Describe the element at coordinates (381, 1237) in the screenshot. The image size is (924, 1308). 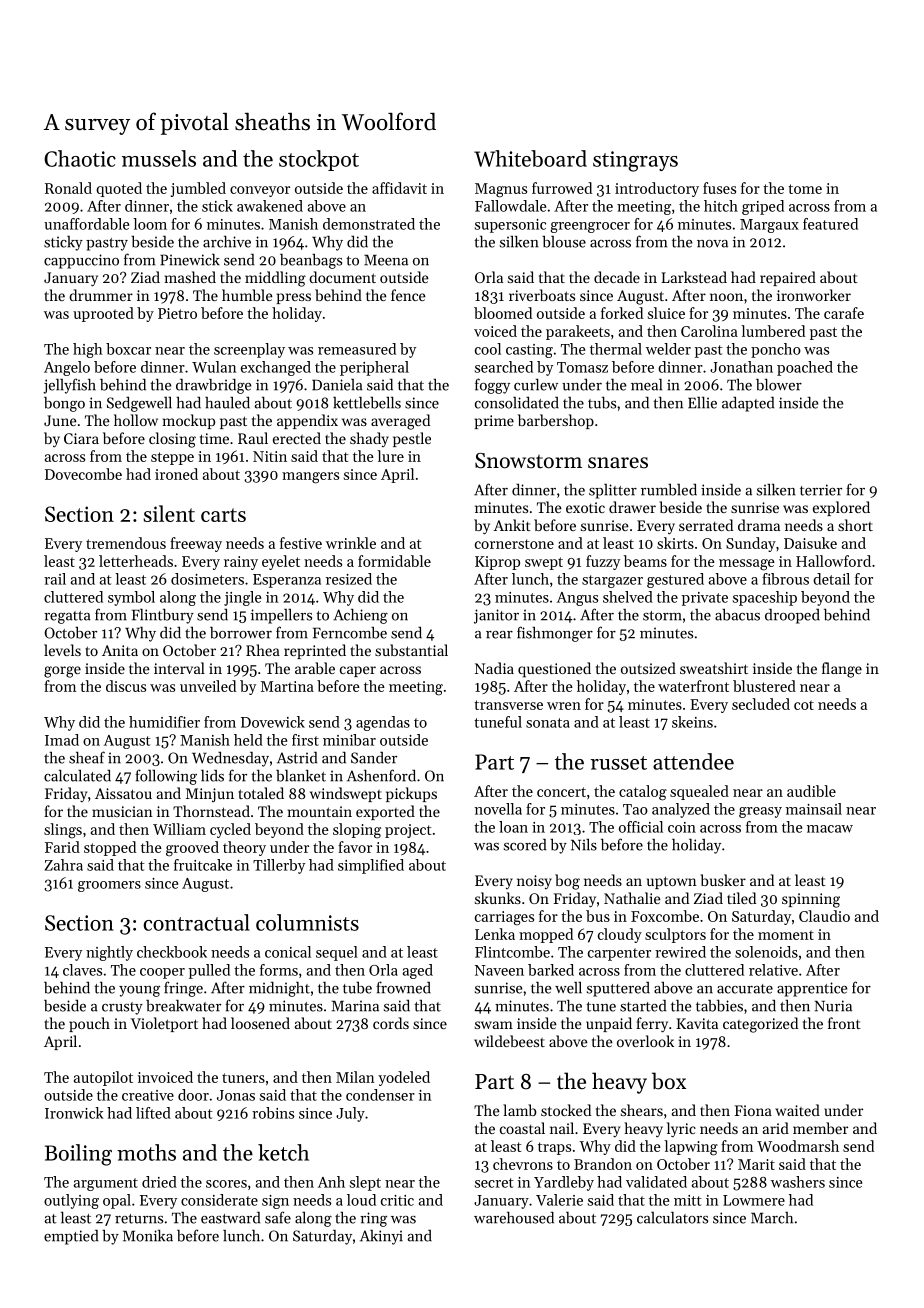
I see `Akinyi` at that location.
